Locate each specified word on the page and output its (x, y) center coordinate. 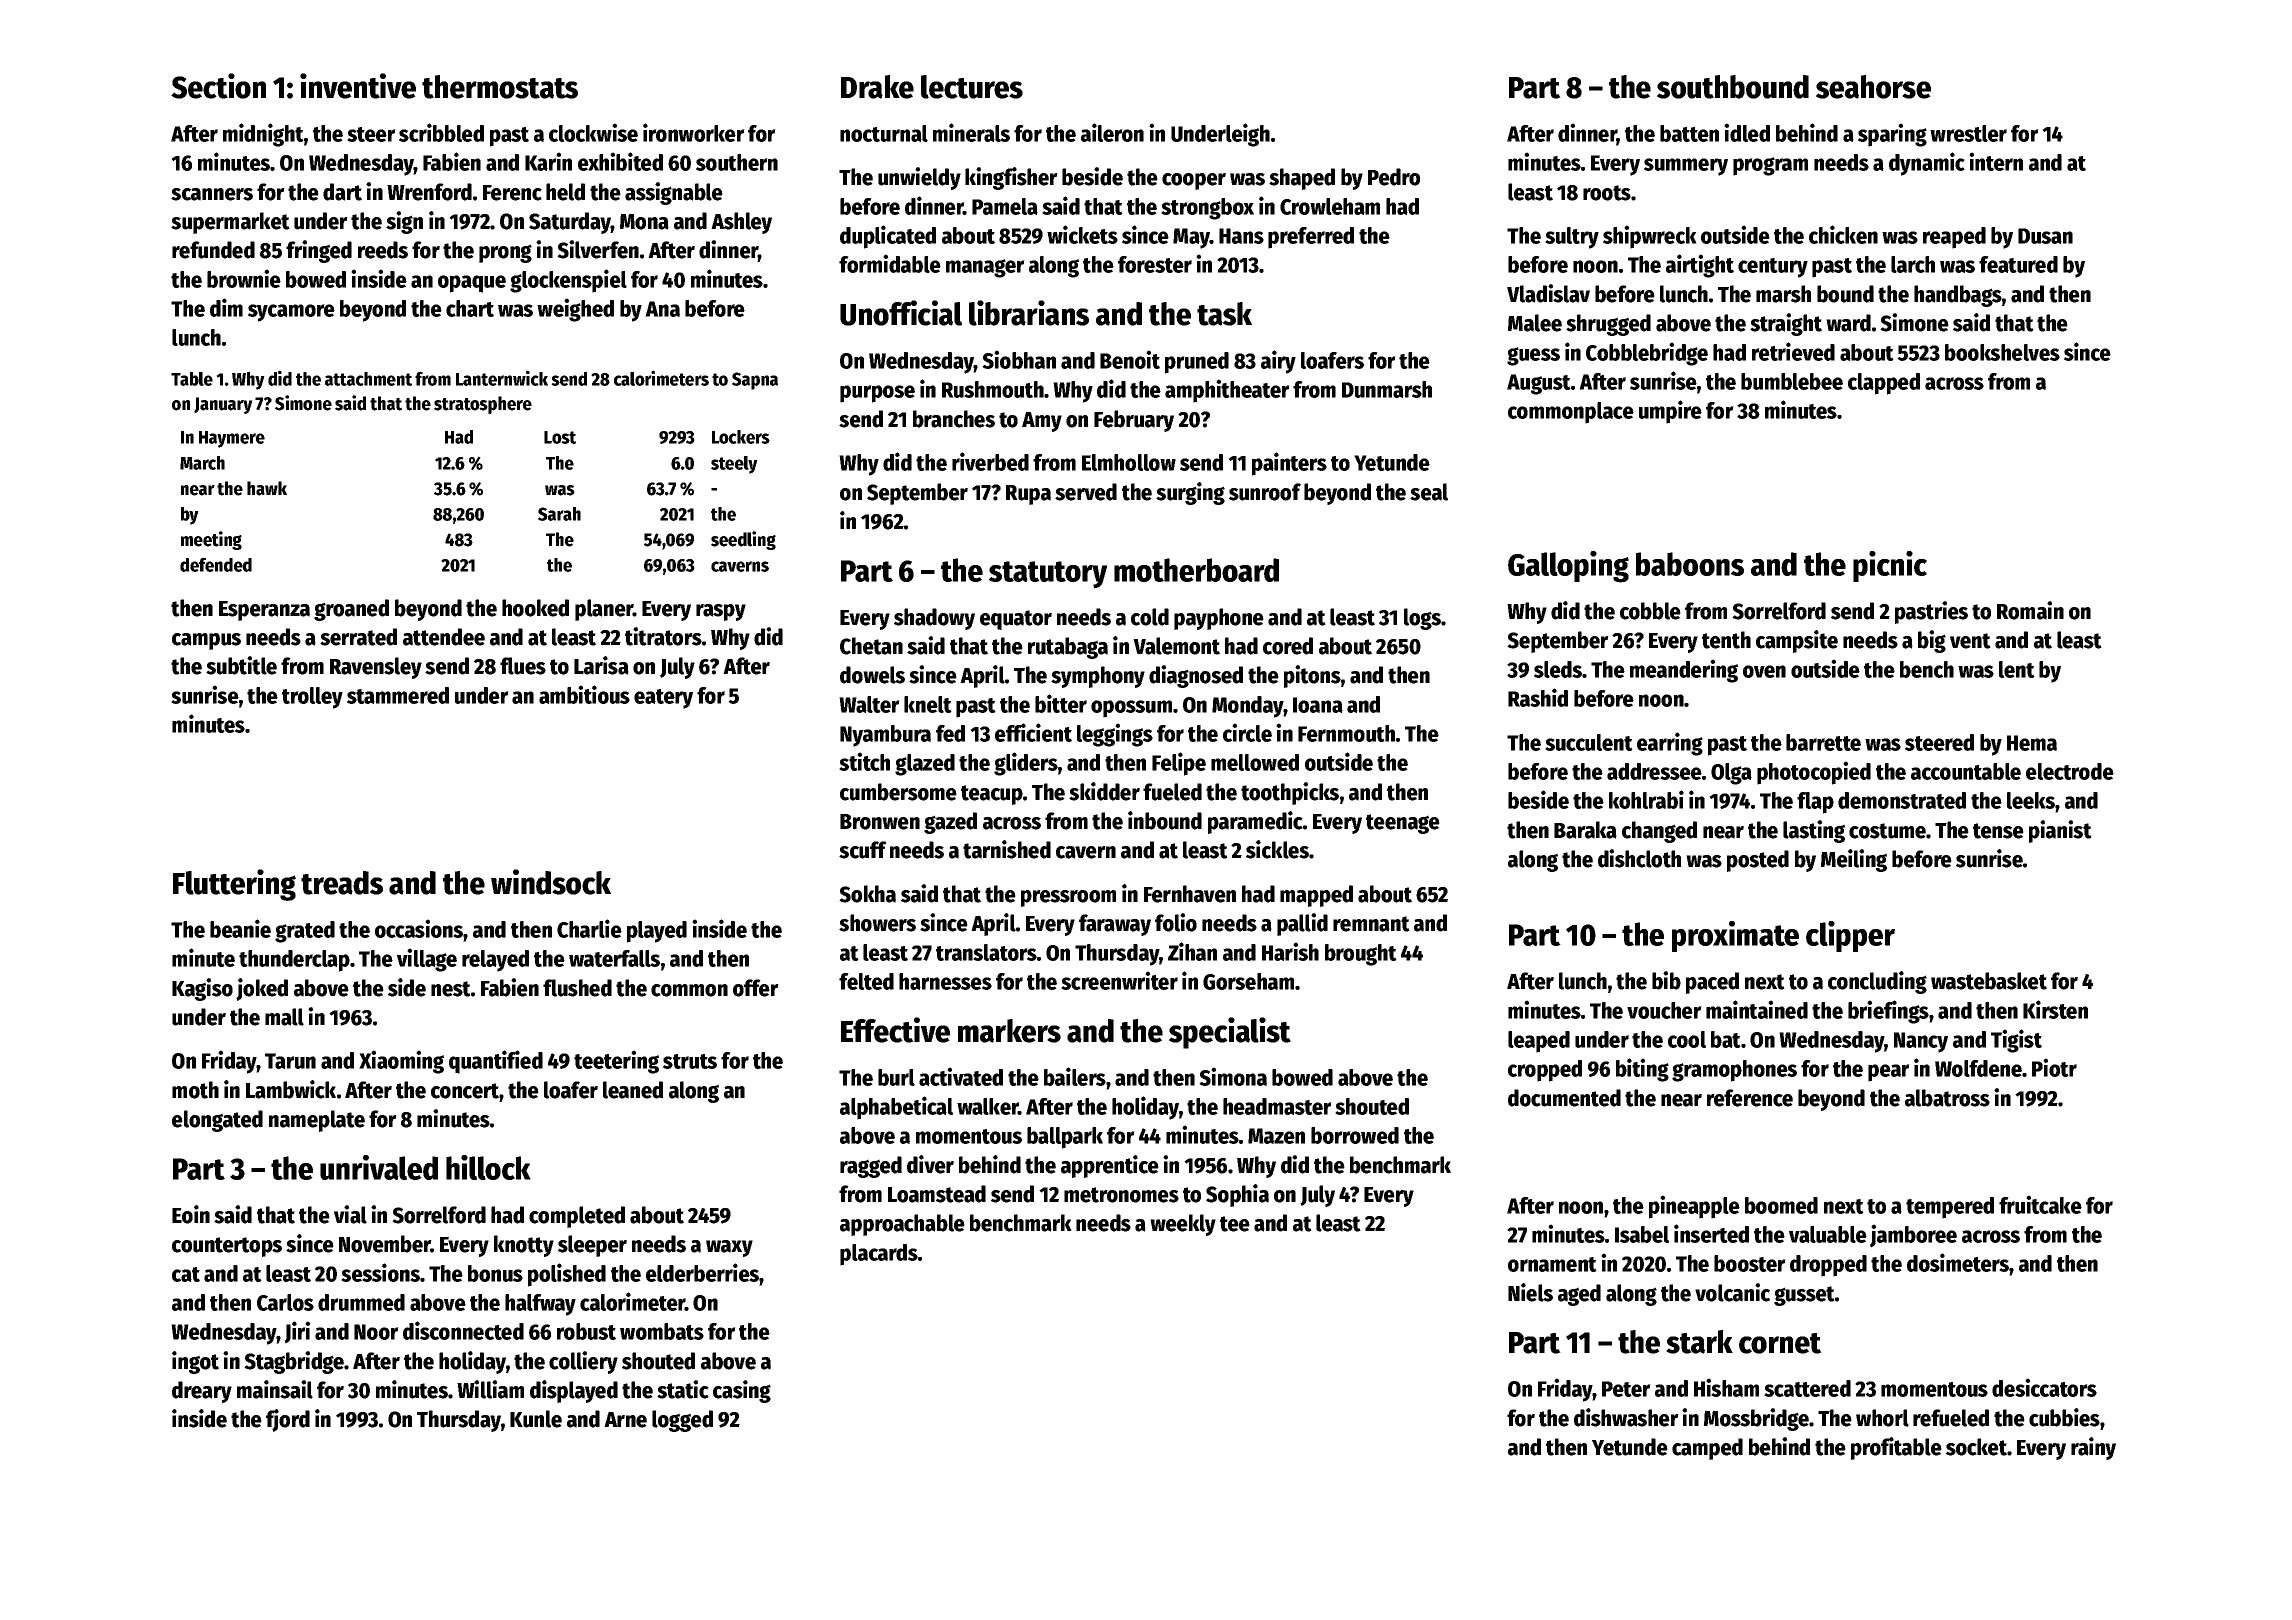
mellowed (1255, 762)
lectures (972, 87)
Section (218, 86)
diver (930, 1164)
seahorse (1873, 87)
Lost (560, 437)
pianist (2060, 831)
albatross (1947, 1098)
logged (682, 1421)
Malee (1535, 323)
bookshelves (2002, 352)
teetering (616, 1062)
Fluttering (234, 885)
